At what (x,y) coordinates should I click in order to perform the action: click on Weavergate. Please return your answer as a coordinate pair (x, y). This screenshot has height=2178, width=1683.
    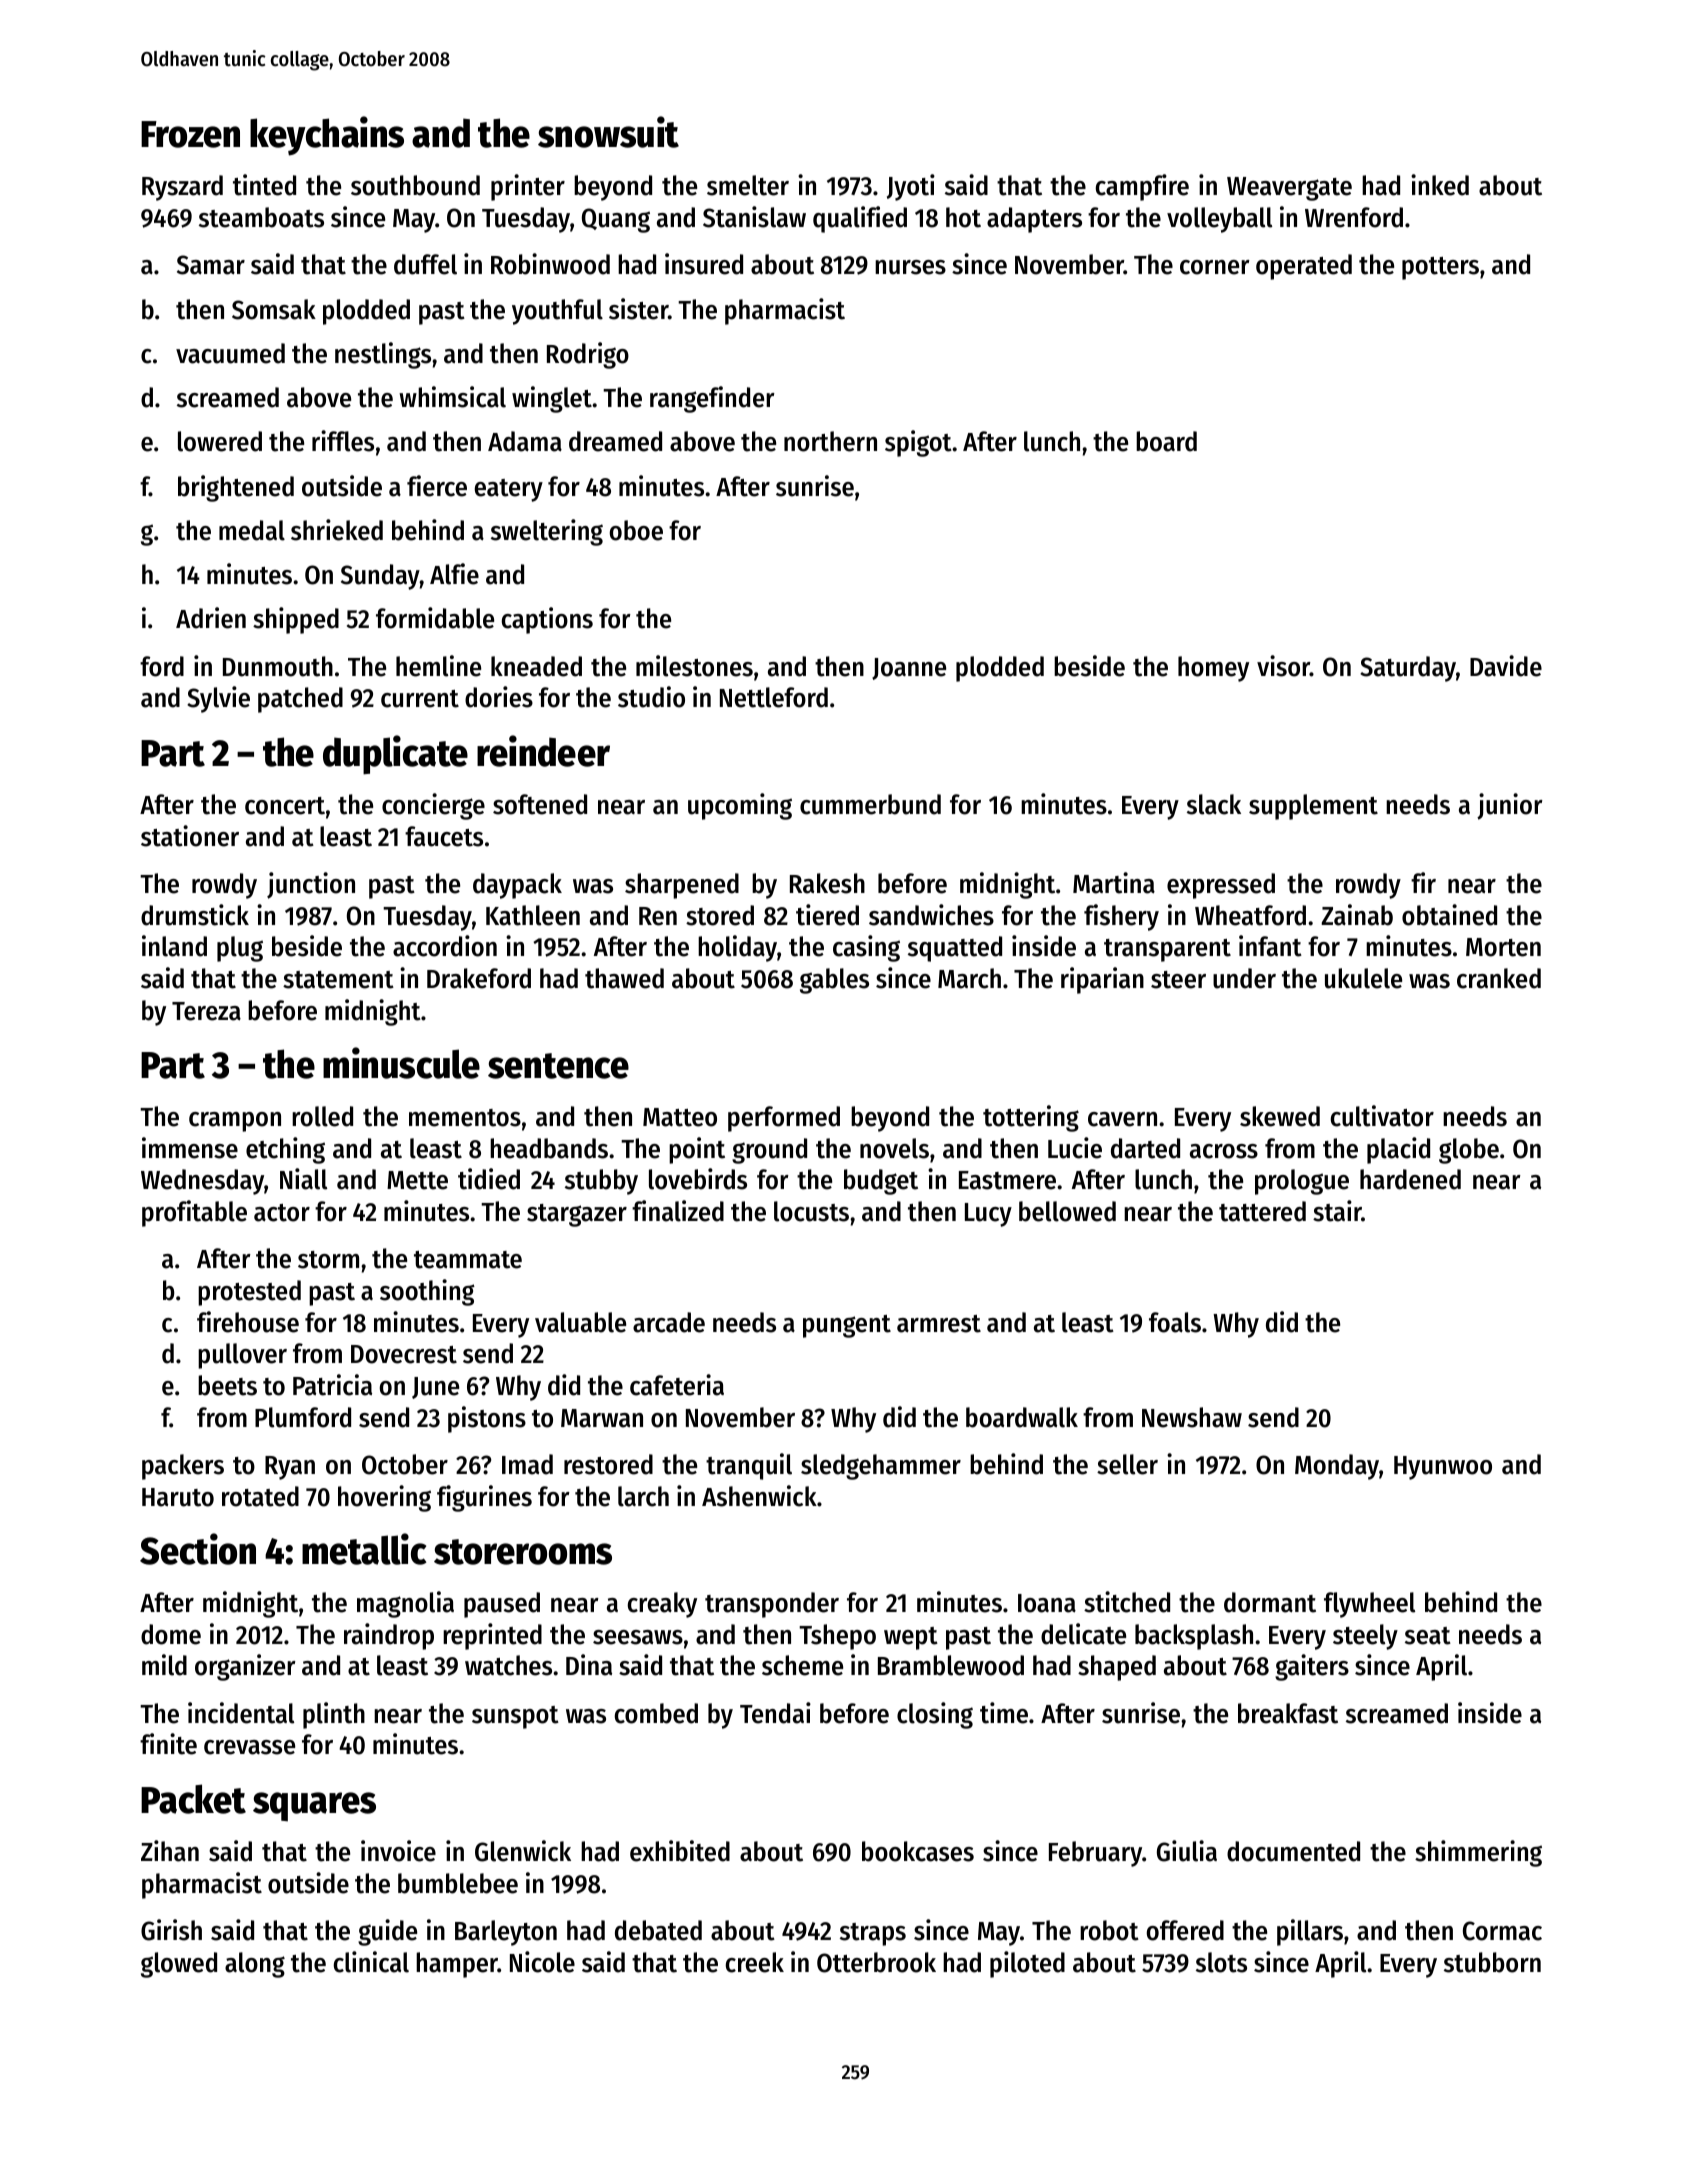
    Looking at the image, I should click on (1289, 189).
